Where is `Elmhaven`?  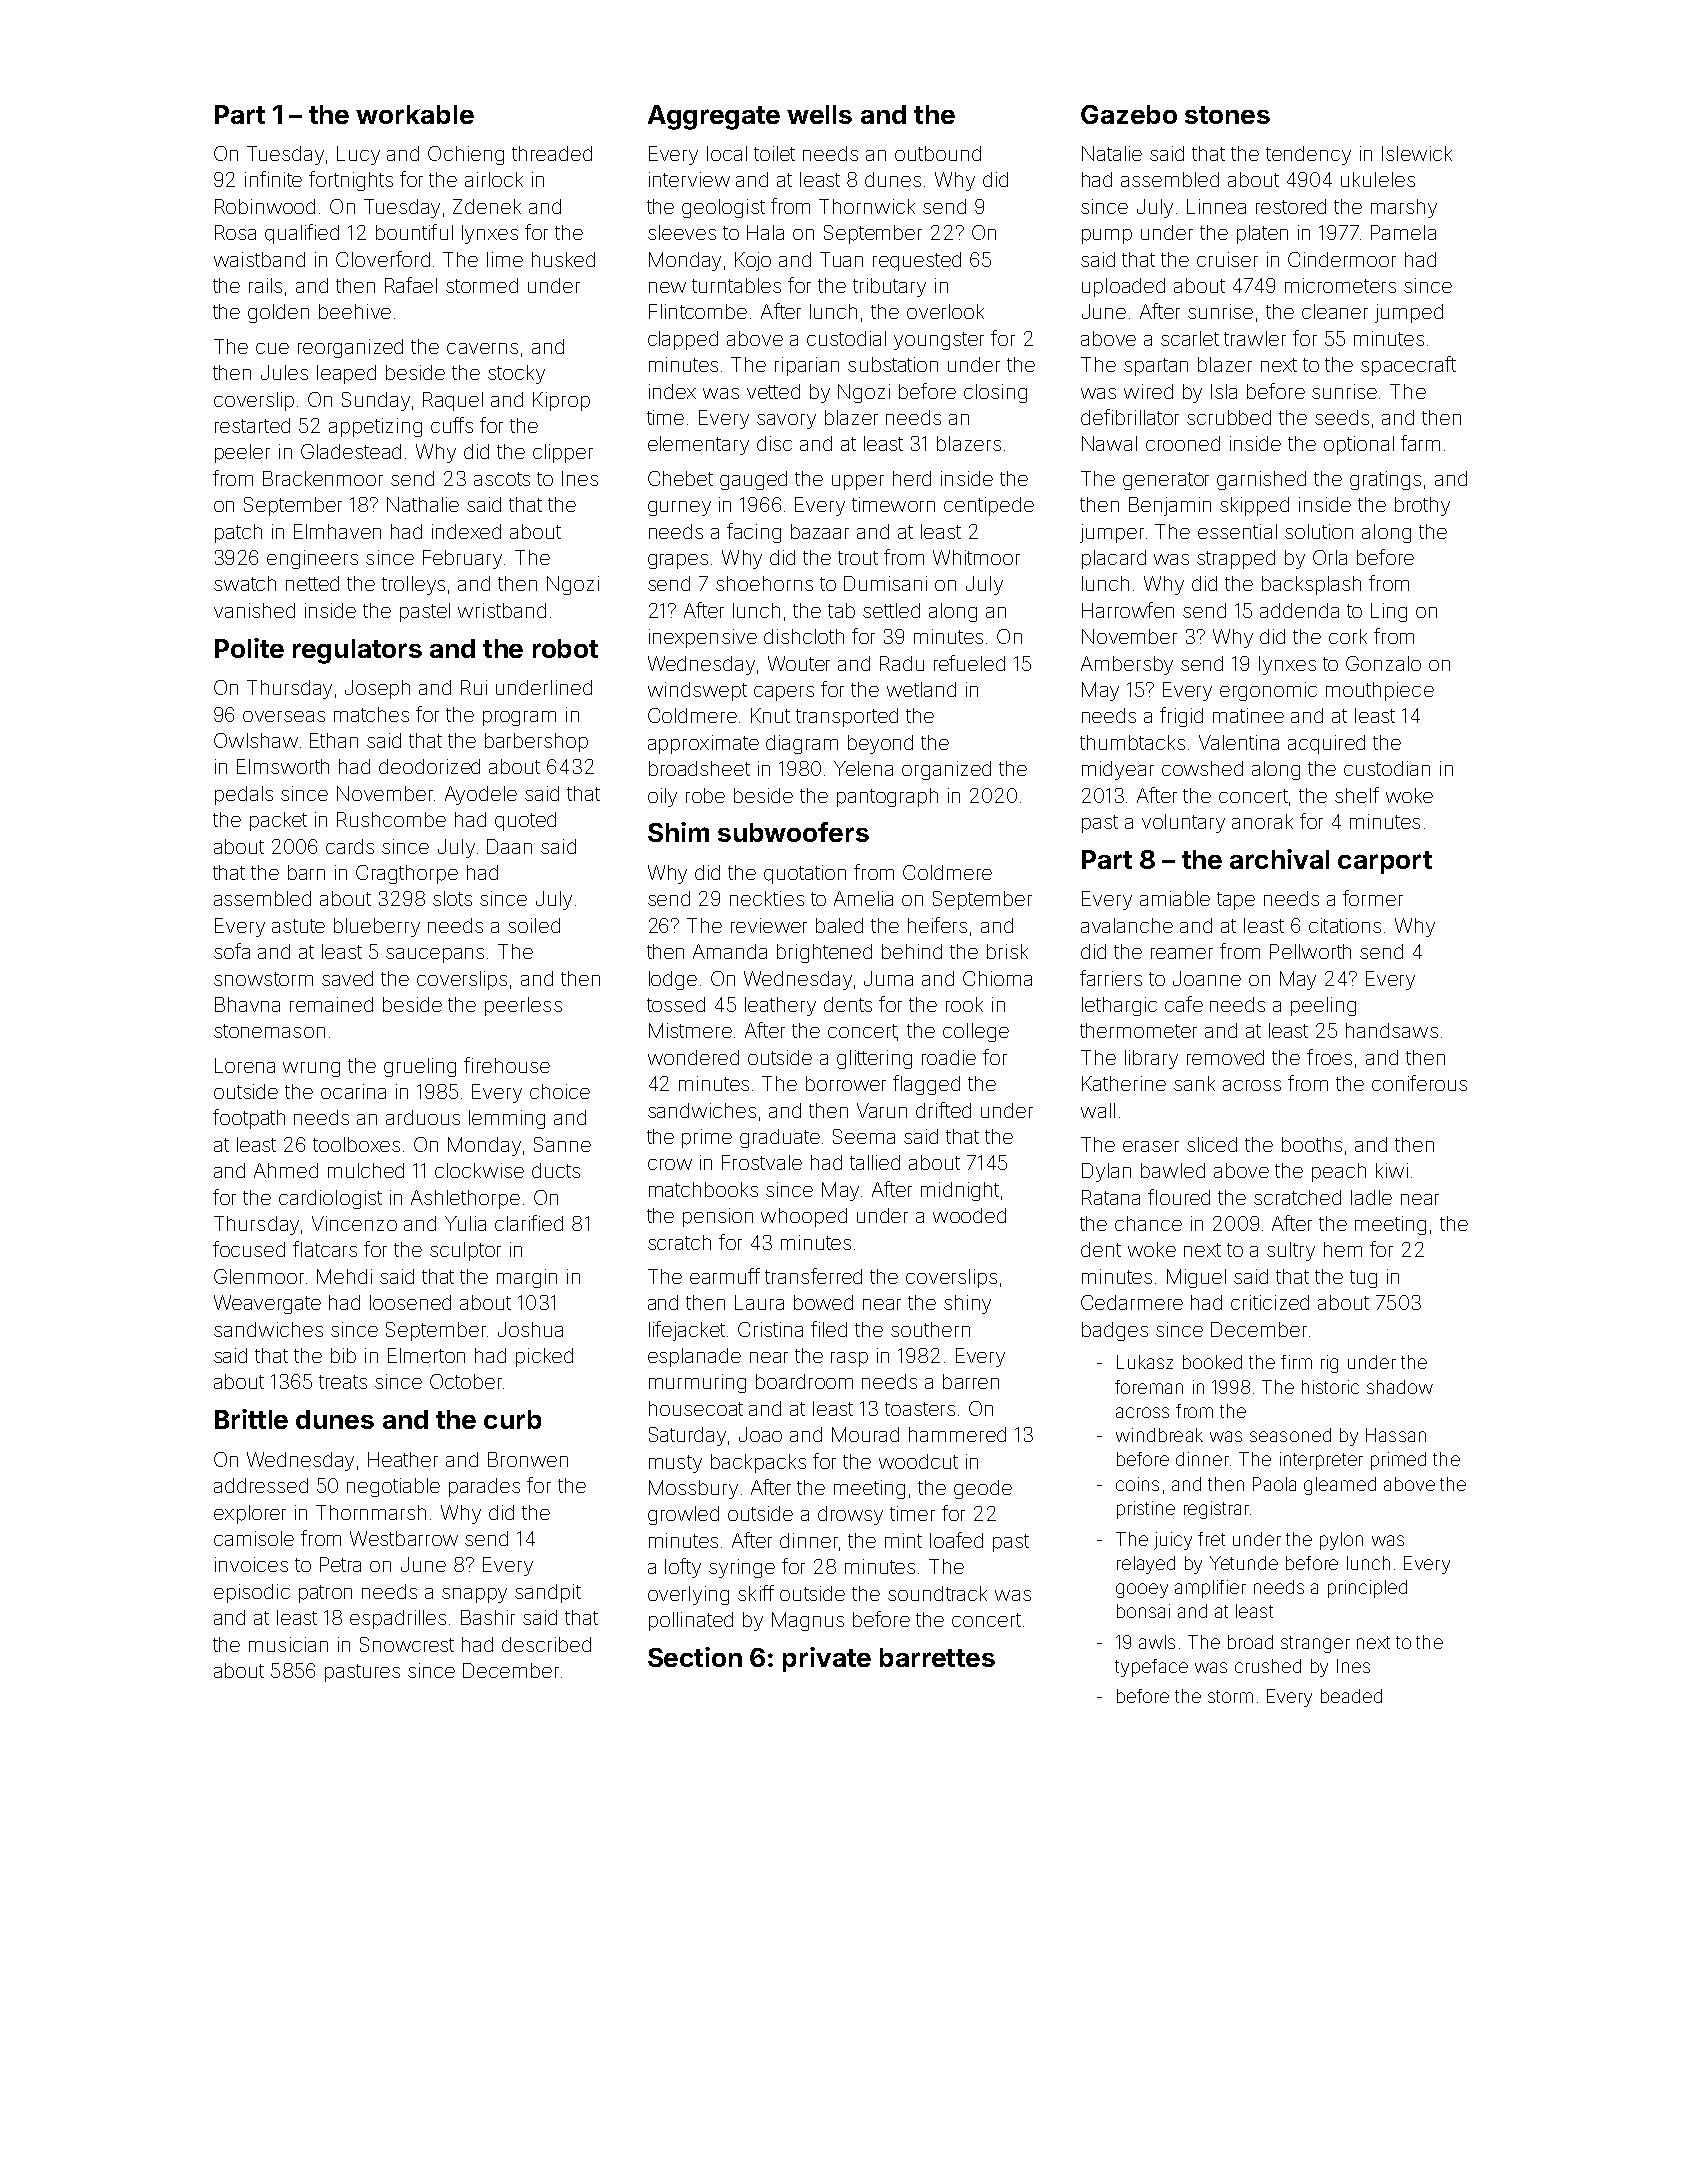
Elmhaven is located at coordinates (337, 531).
